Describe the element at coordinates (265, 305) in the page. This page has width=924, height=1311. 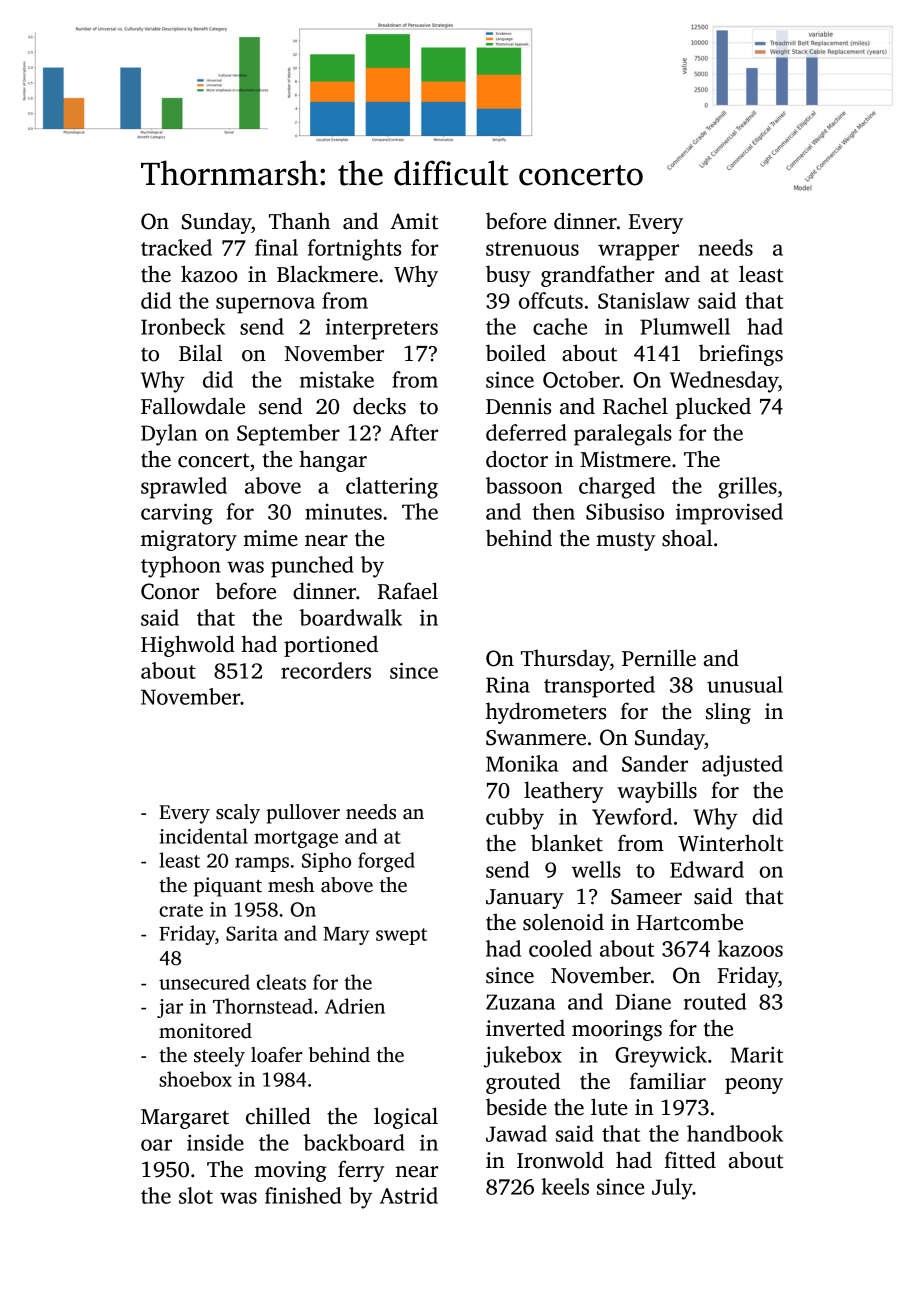
I see `supernova` at that location.
